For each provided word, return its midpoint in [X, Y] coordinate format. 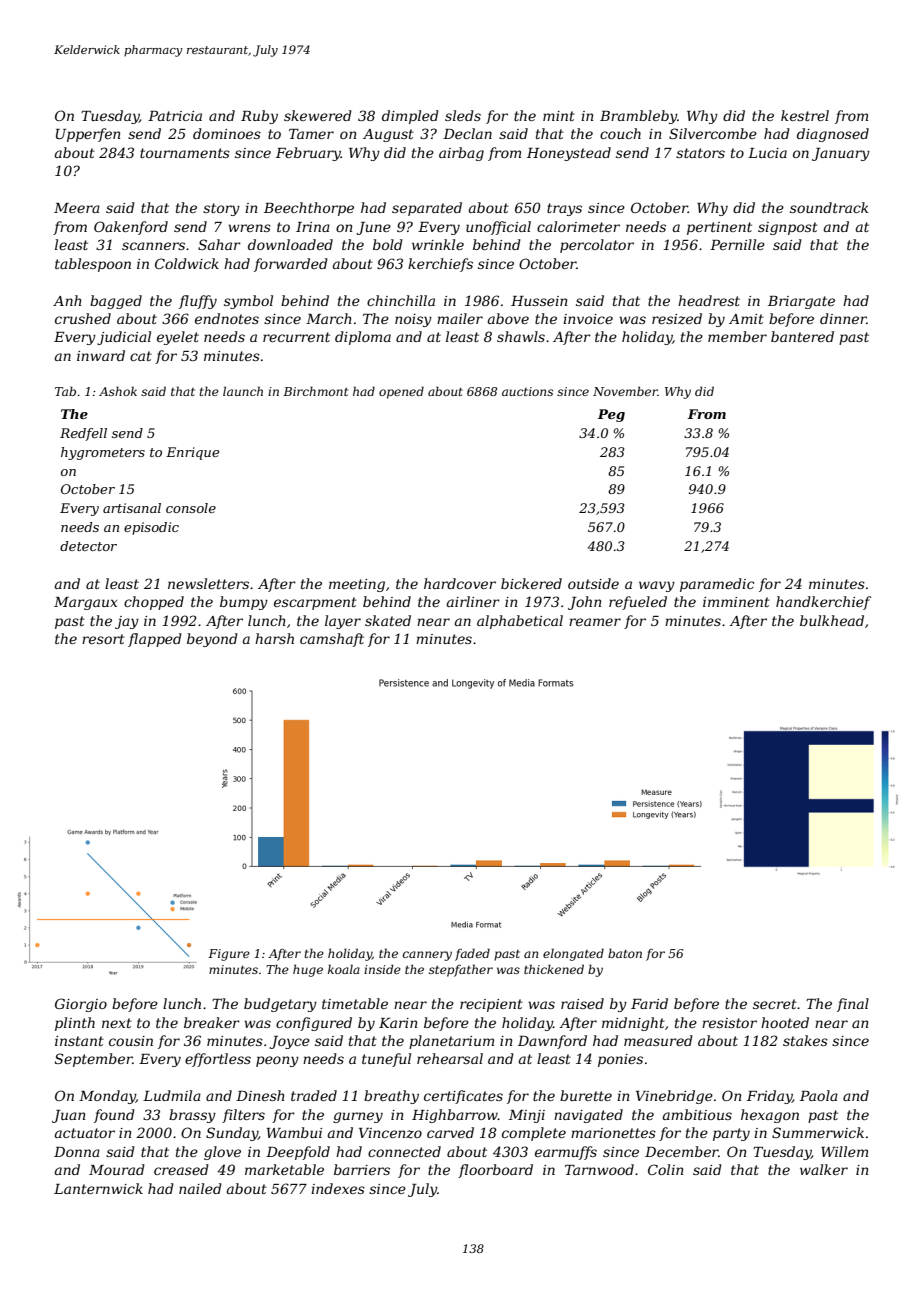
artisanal [132, 508]
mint [559, 116]
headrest [709, 300]
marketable [284, 1169]
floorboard [495, 1171]
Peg [611, 415]
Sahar [219, 244]
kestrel [805, 115]
